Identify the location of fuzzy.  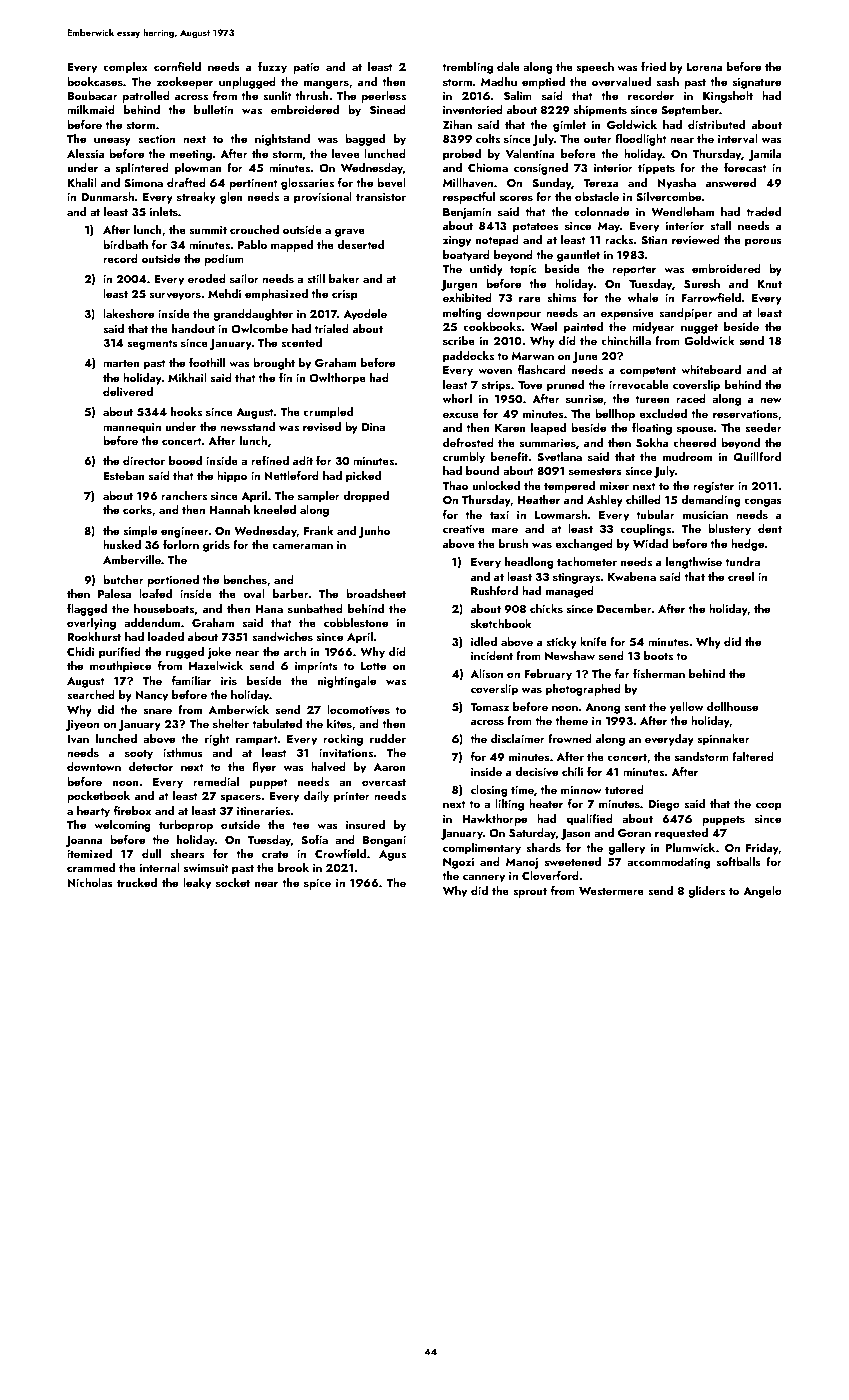
(272, 68).
